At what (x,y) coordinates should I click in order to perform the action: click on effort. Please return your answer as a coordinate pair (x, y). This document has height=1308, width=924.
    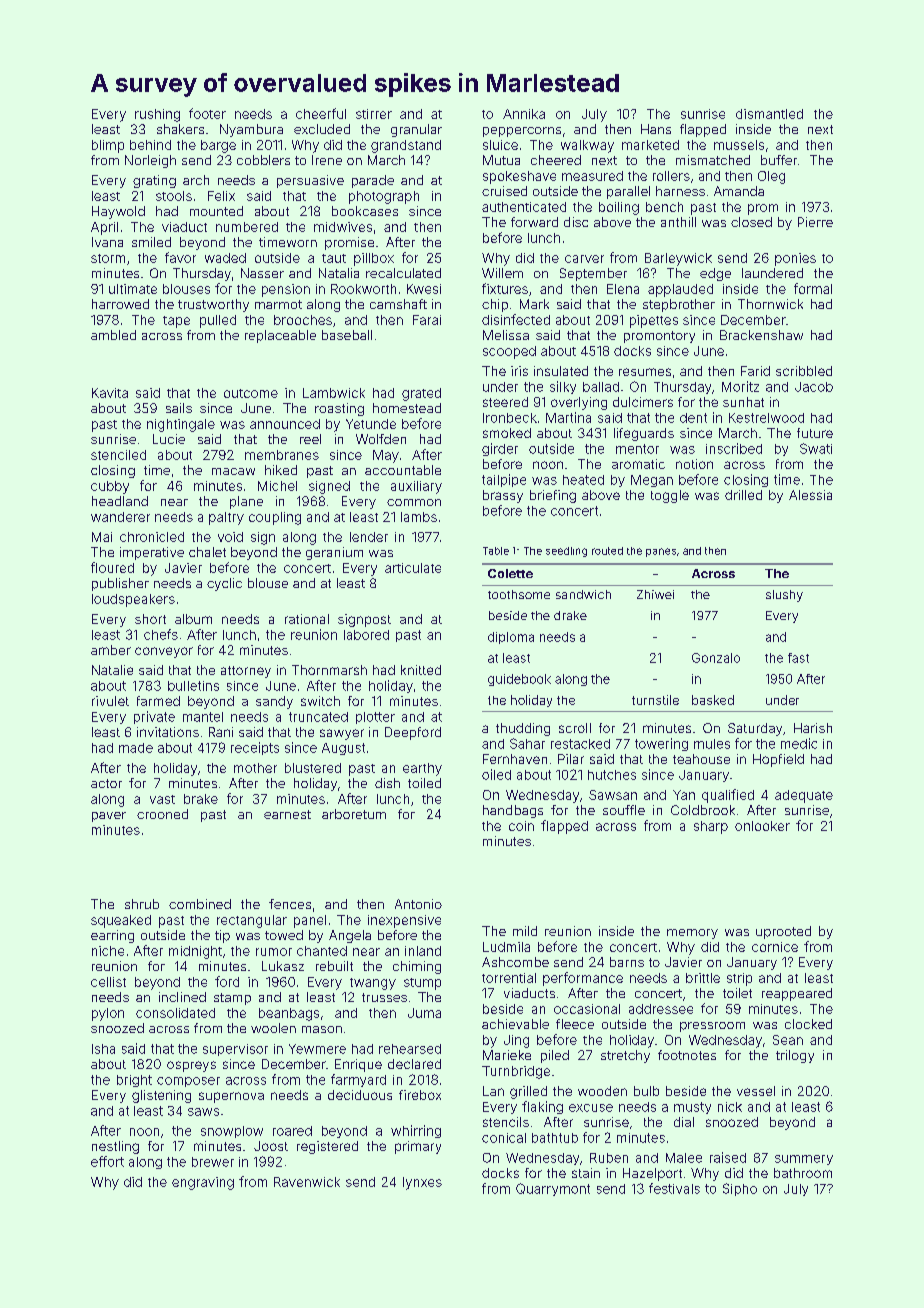
    Looking at the image, I should click on (107, 1161).
